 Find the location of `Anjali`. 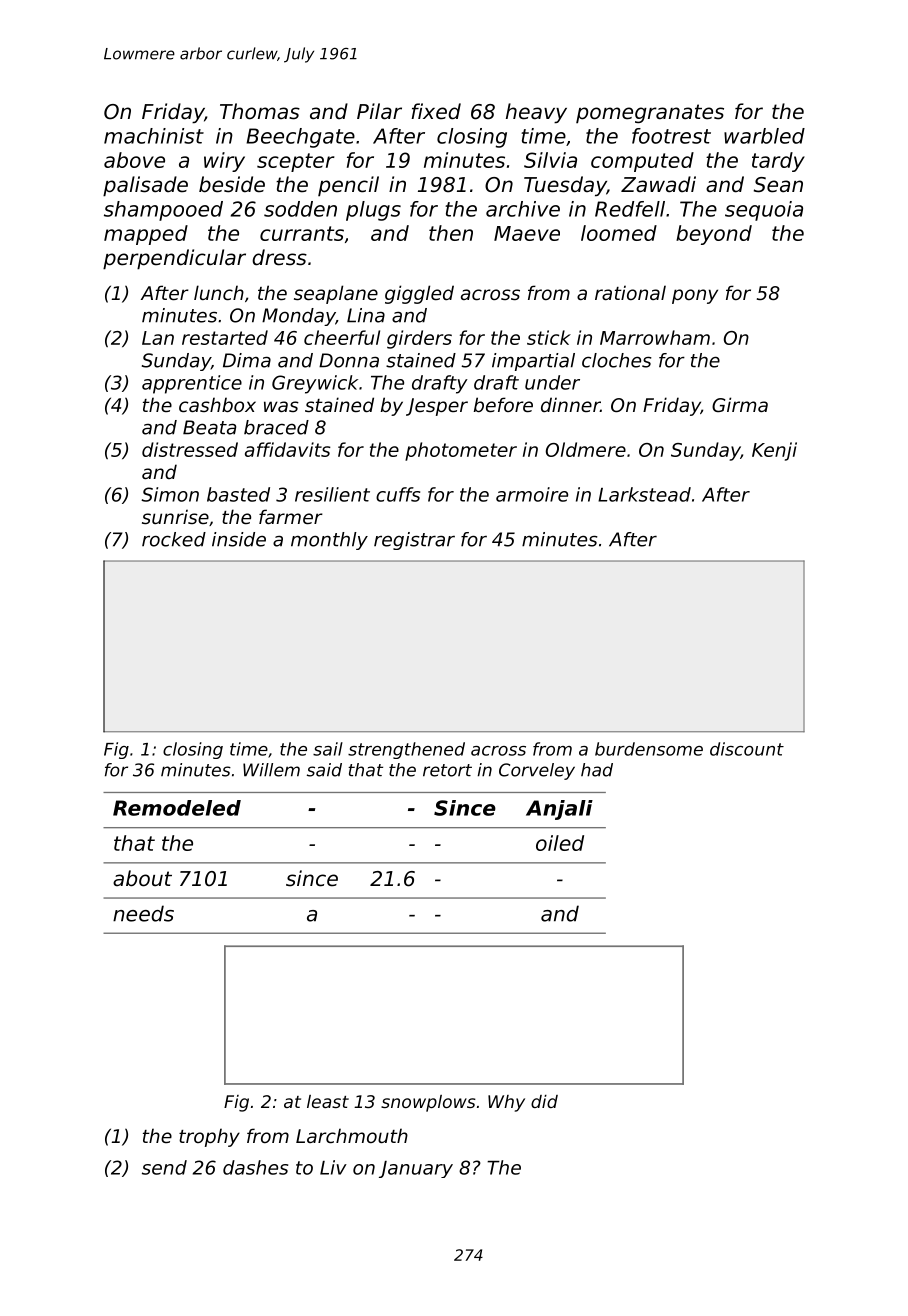

Anjali is located at coordinates (559, 810).
